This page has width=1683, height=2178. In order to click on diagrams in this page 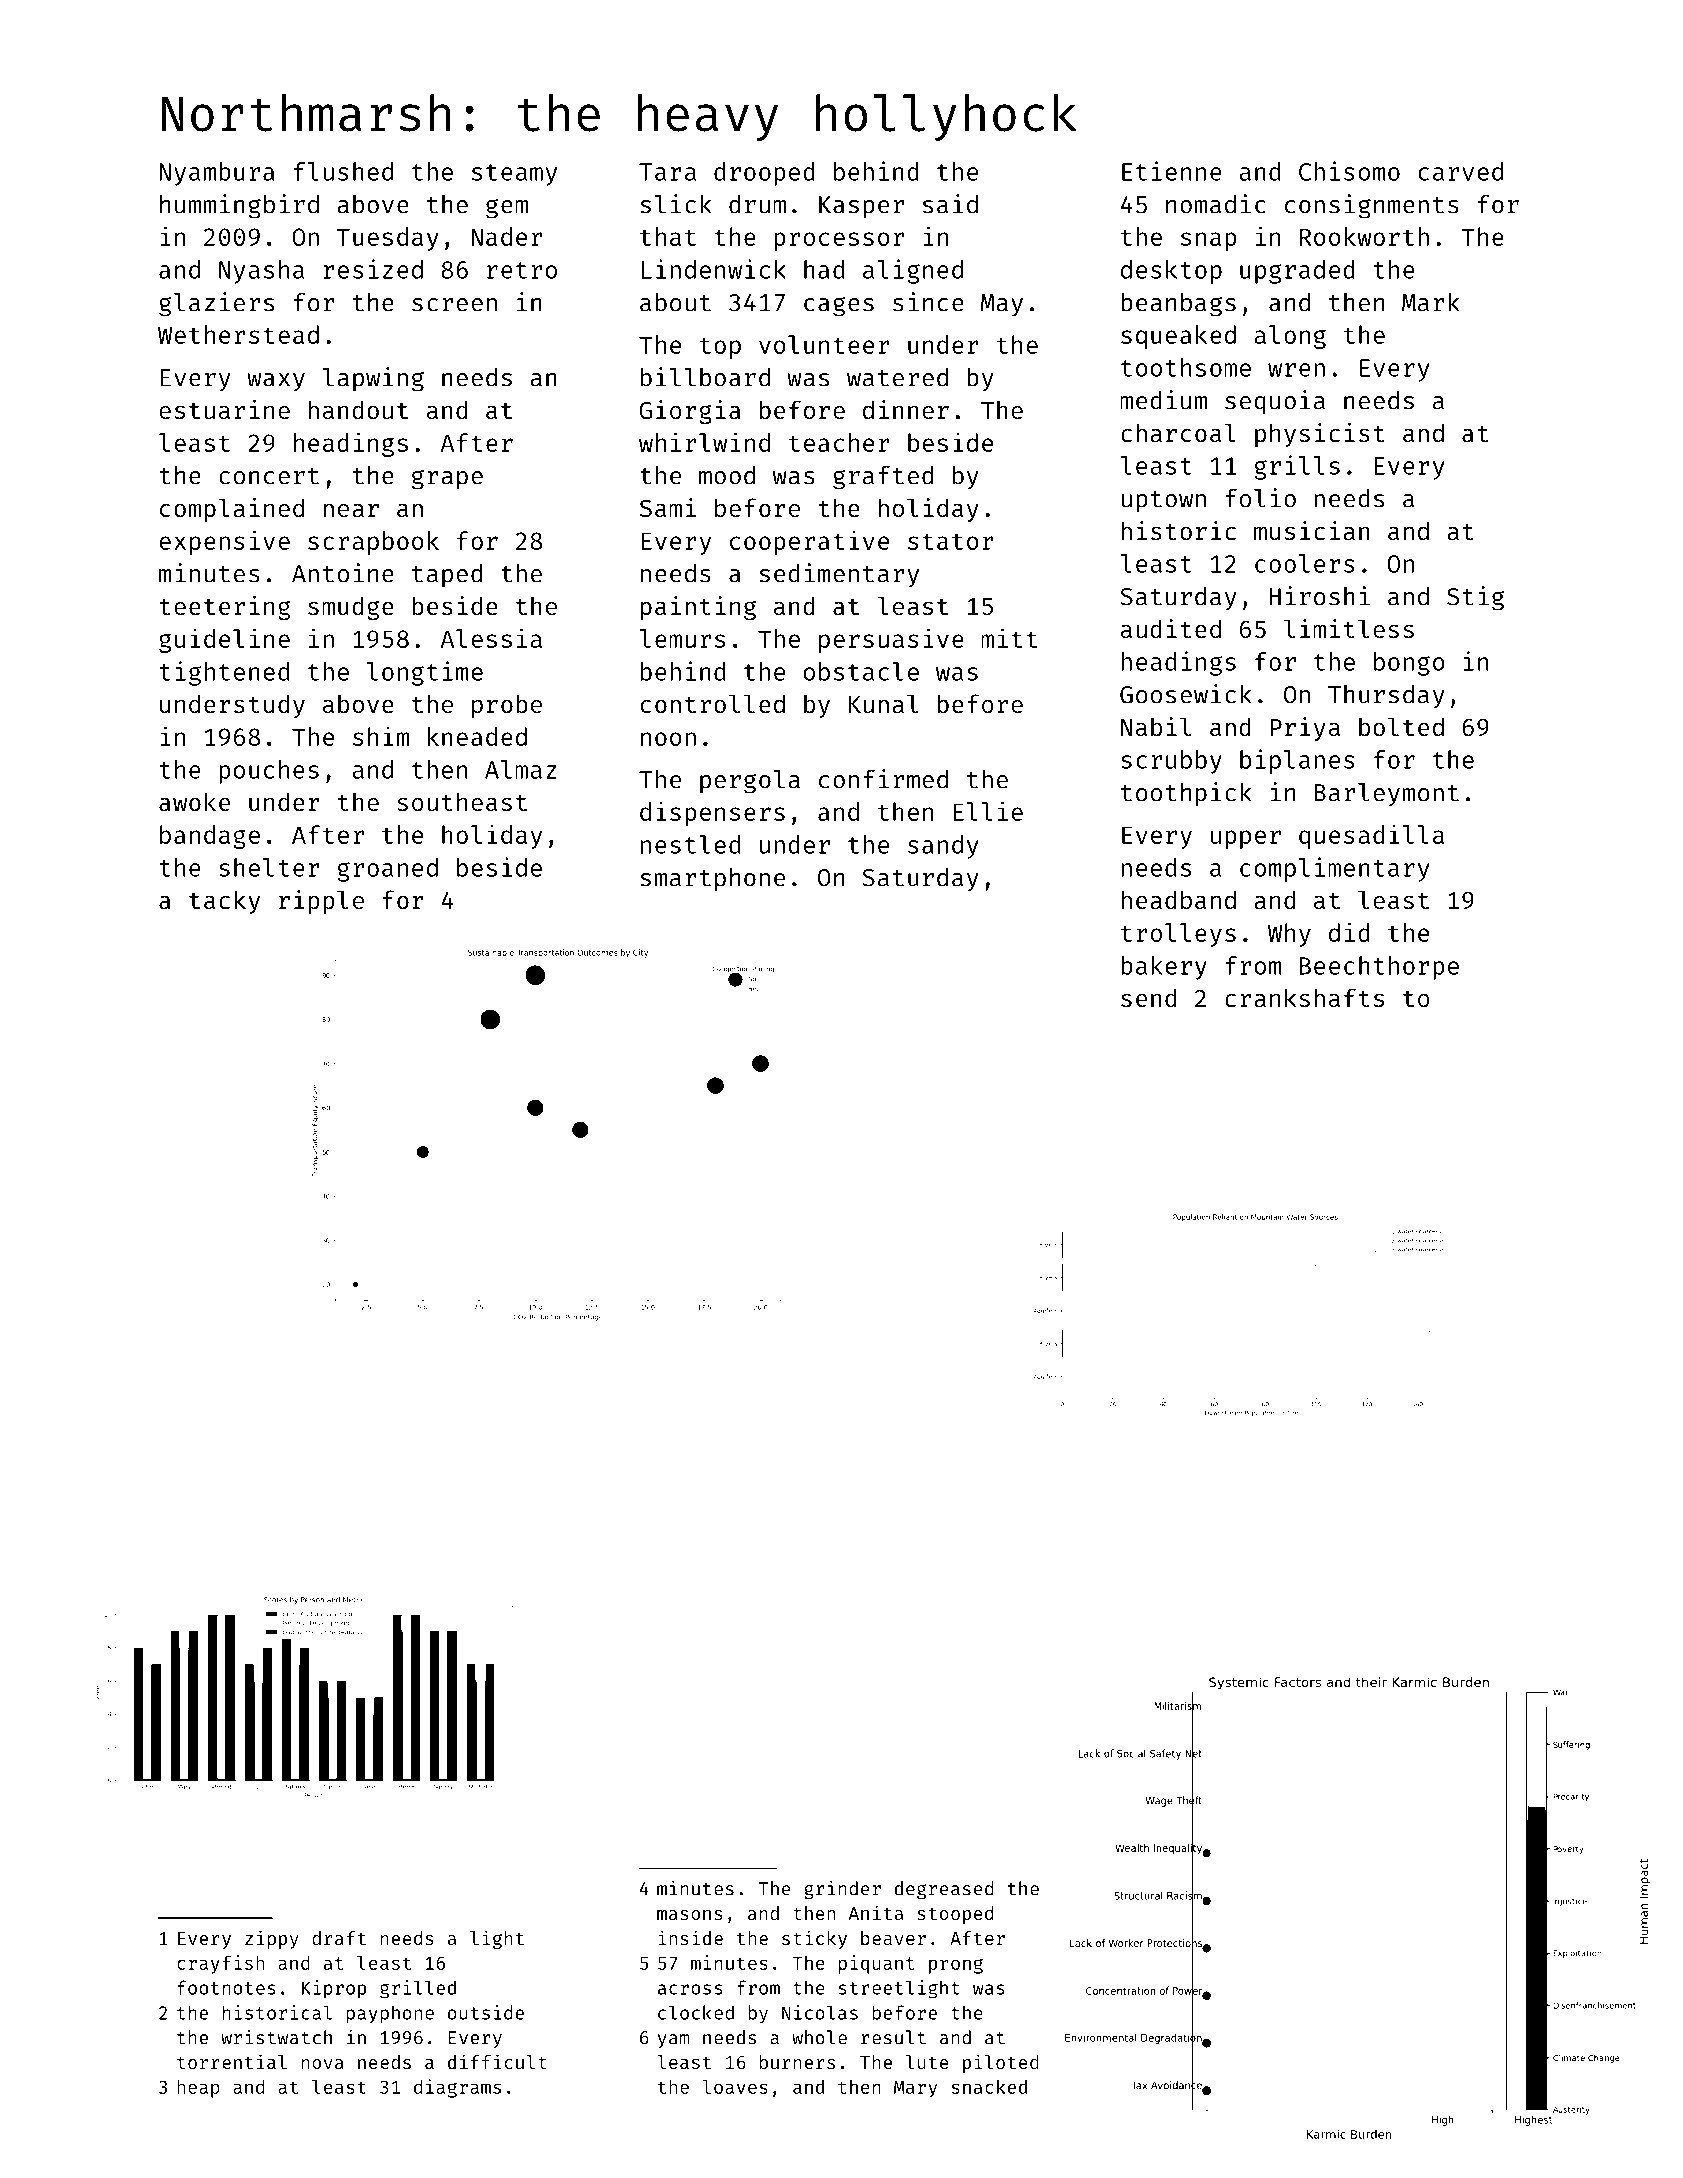, I will do `click(457, 2088)`.
